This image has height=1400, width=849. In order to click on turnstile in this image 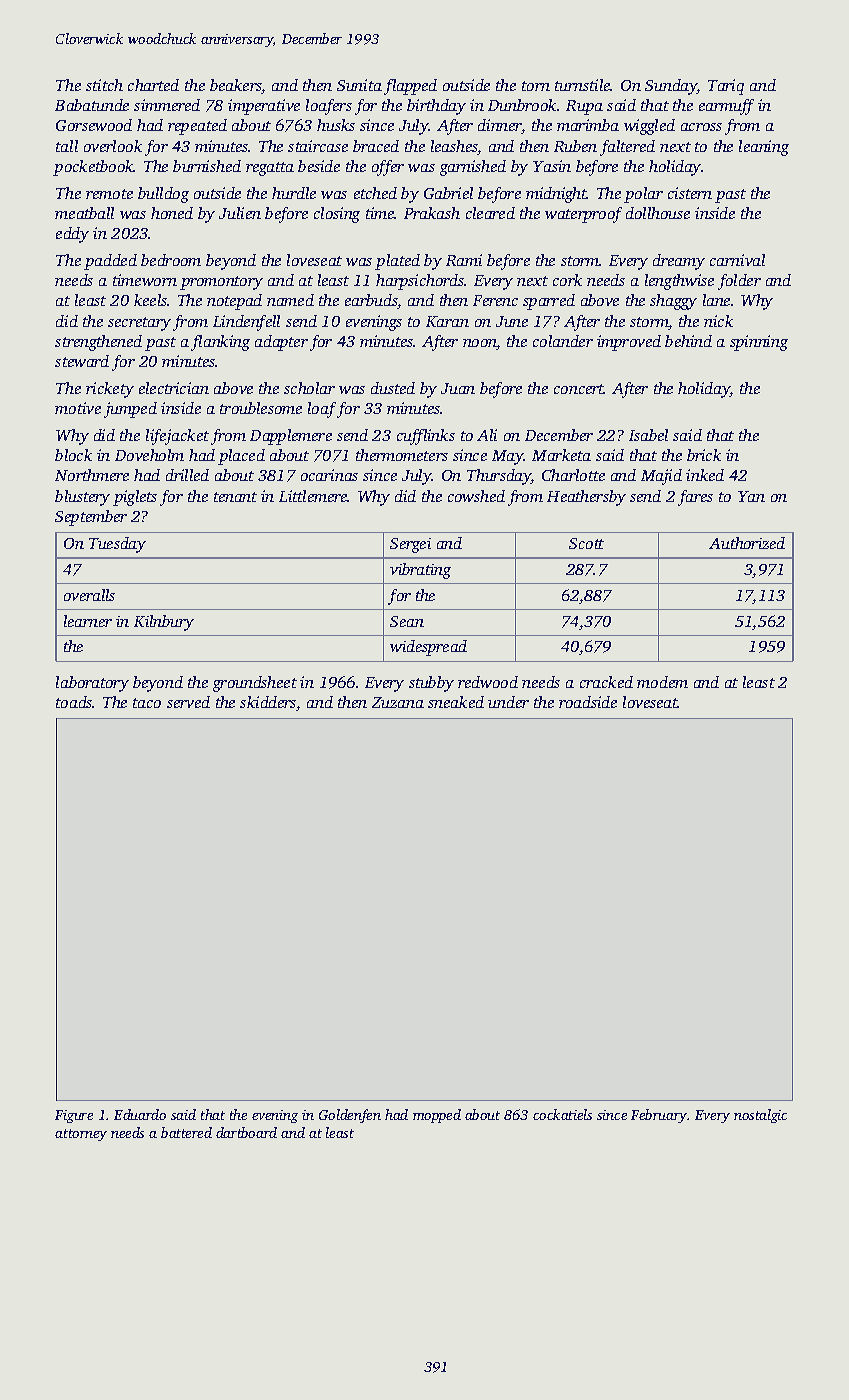, I will do `click(583, 85)`.
